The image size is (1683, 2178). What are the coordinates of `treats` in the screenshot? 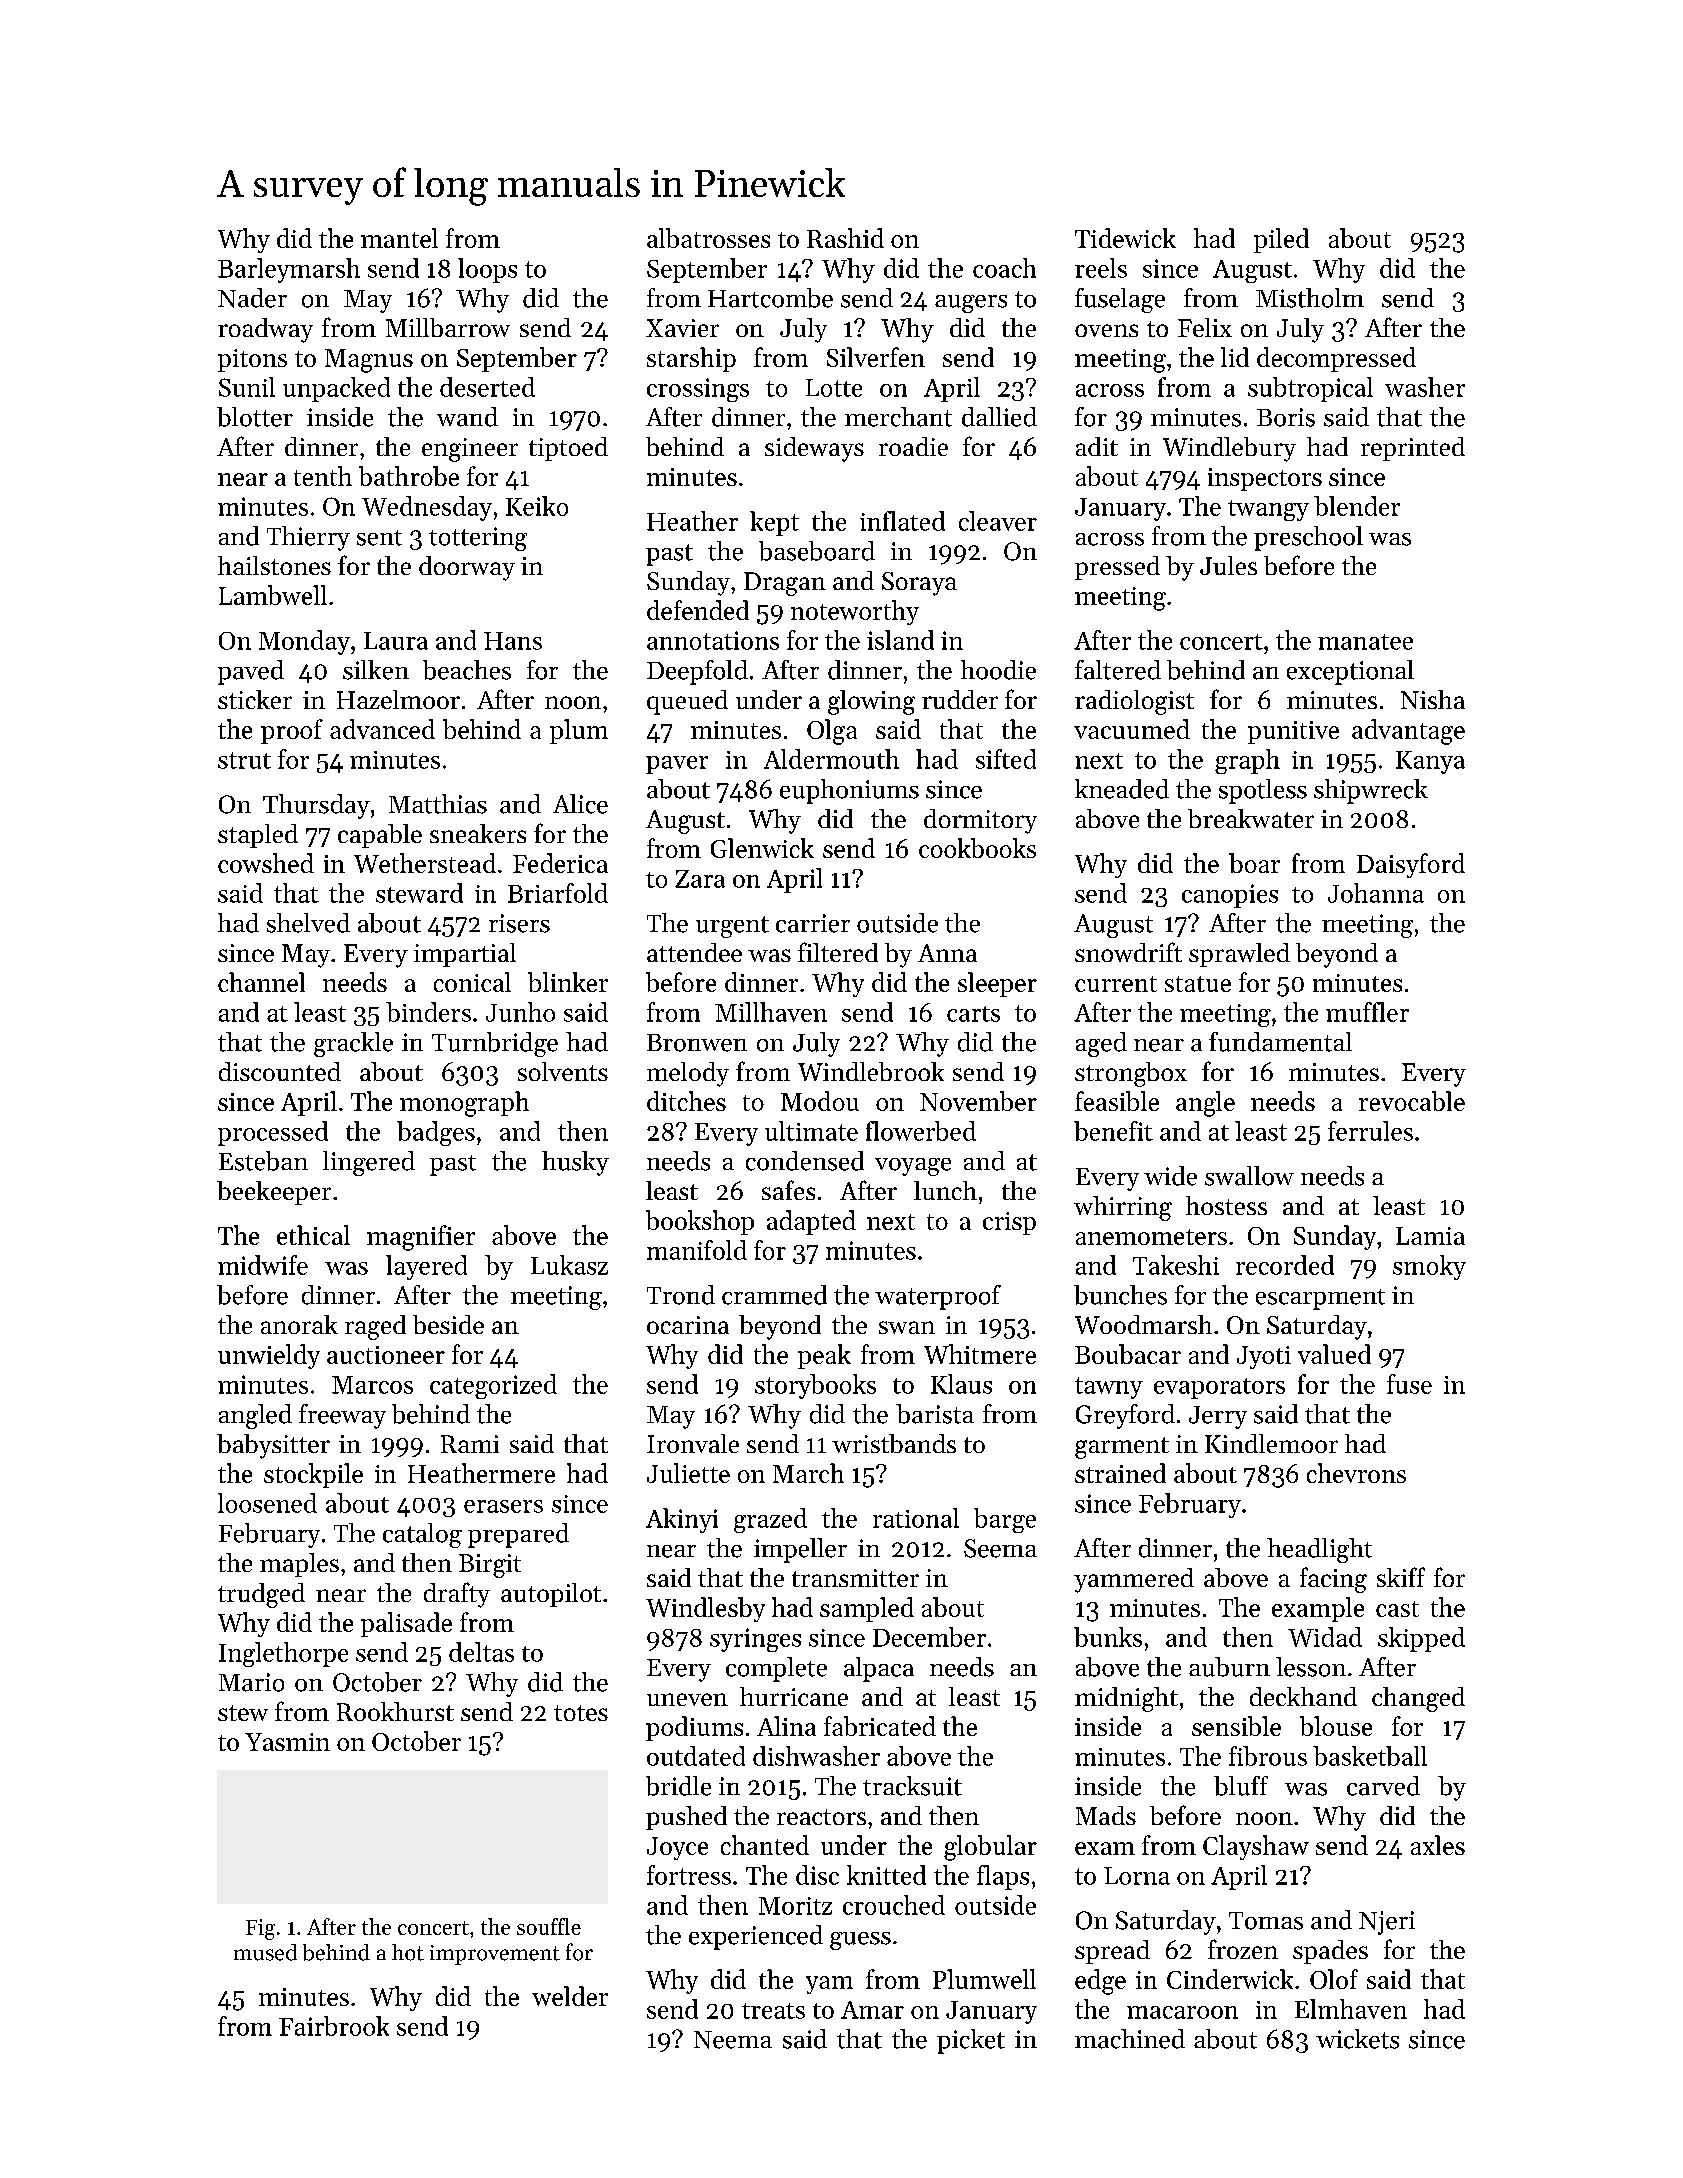 It's located at (773, 2011).
